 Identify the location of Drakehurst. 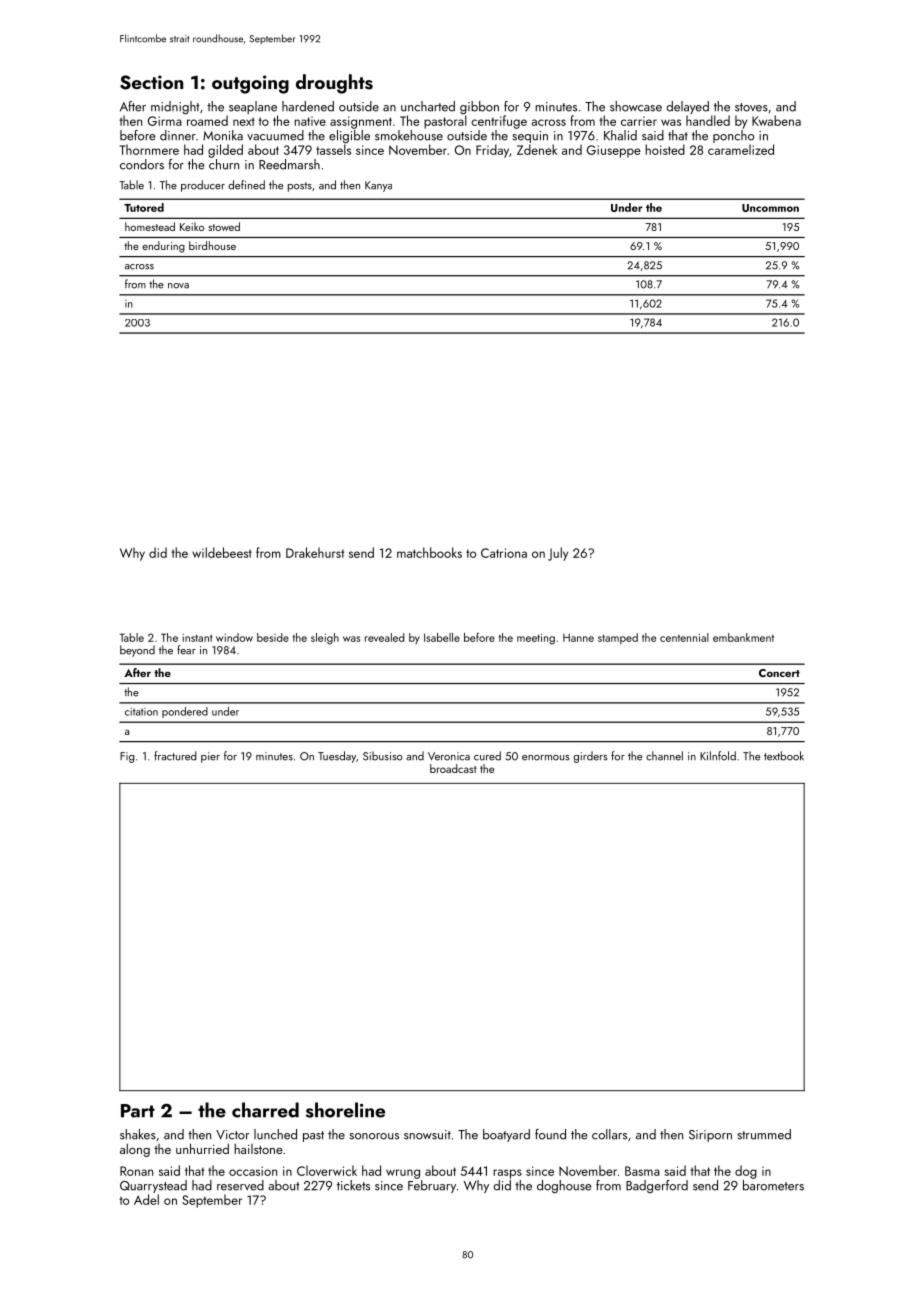
(315, 552).
